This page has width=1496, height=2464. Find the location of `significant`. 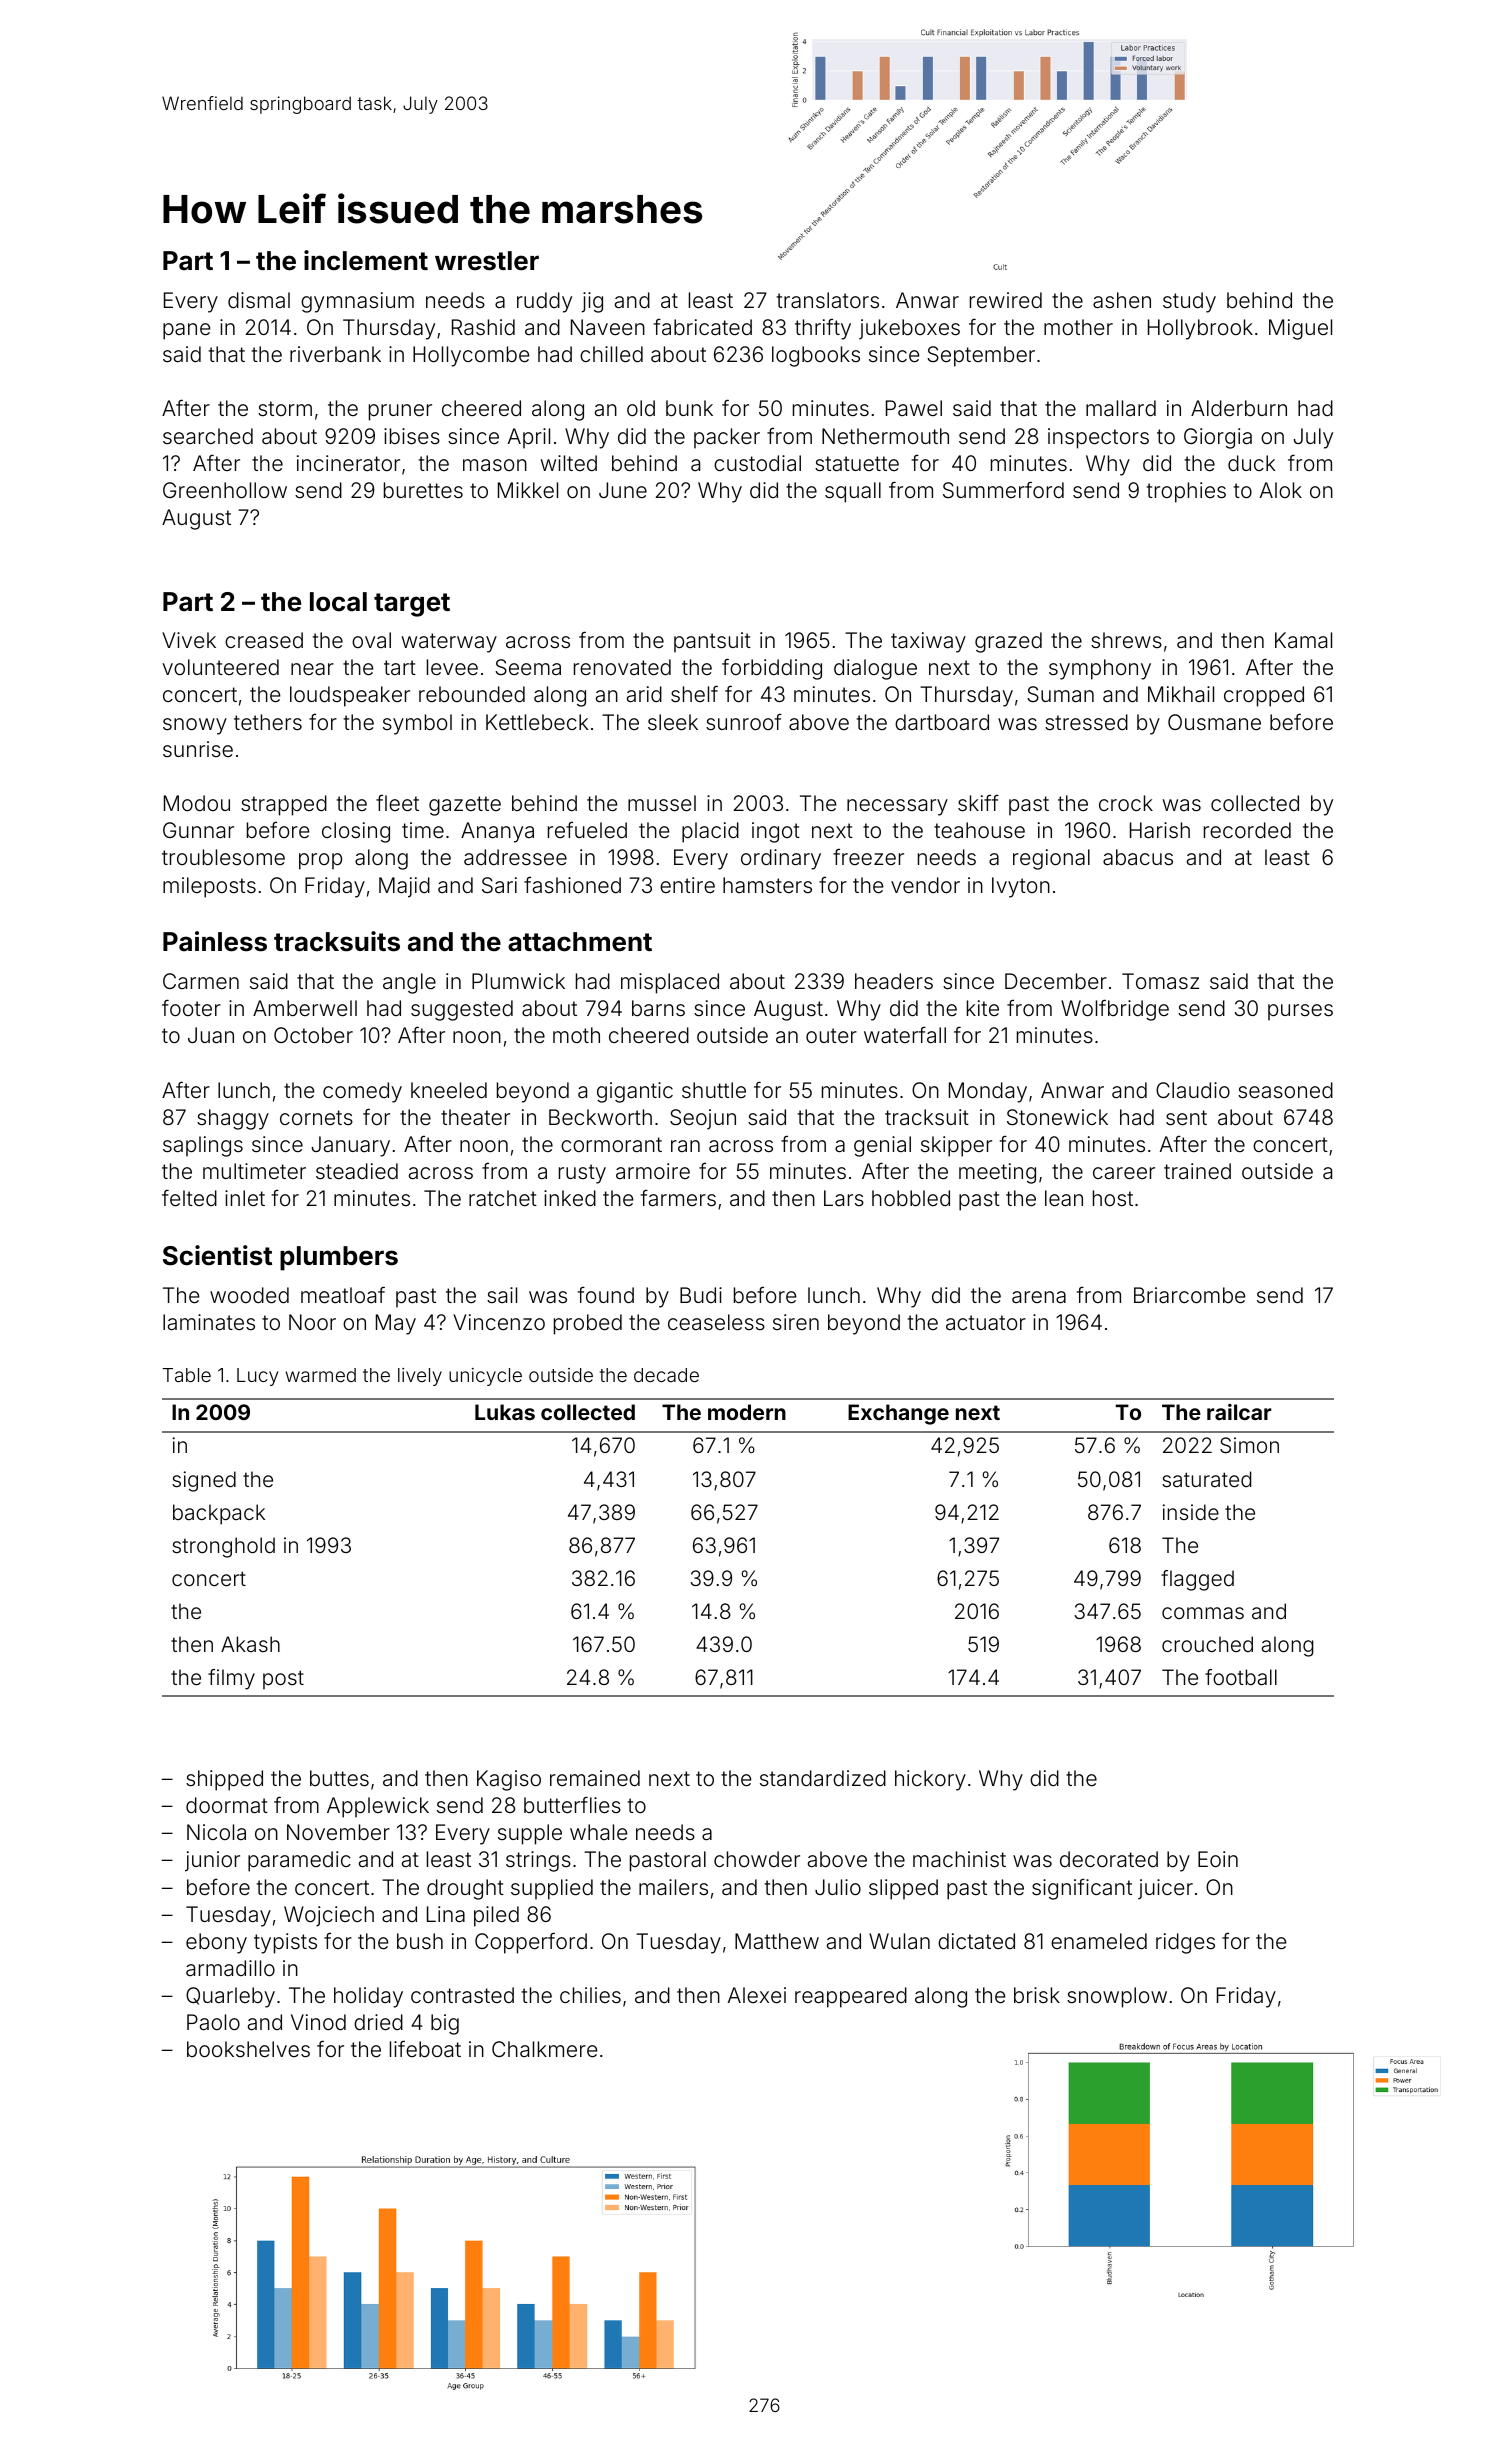

significant is located at coordinates (1082, 1889).
